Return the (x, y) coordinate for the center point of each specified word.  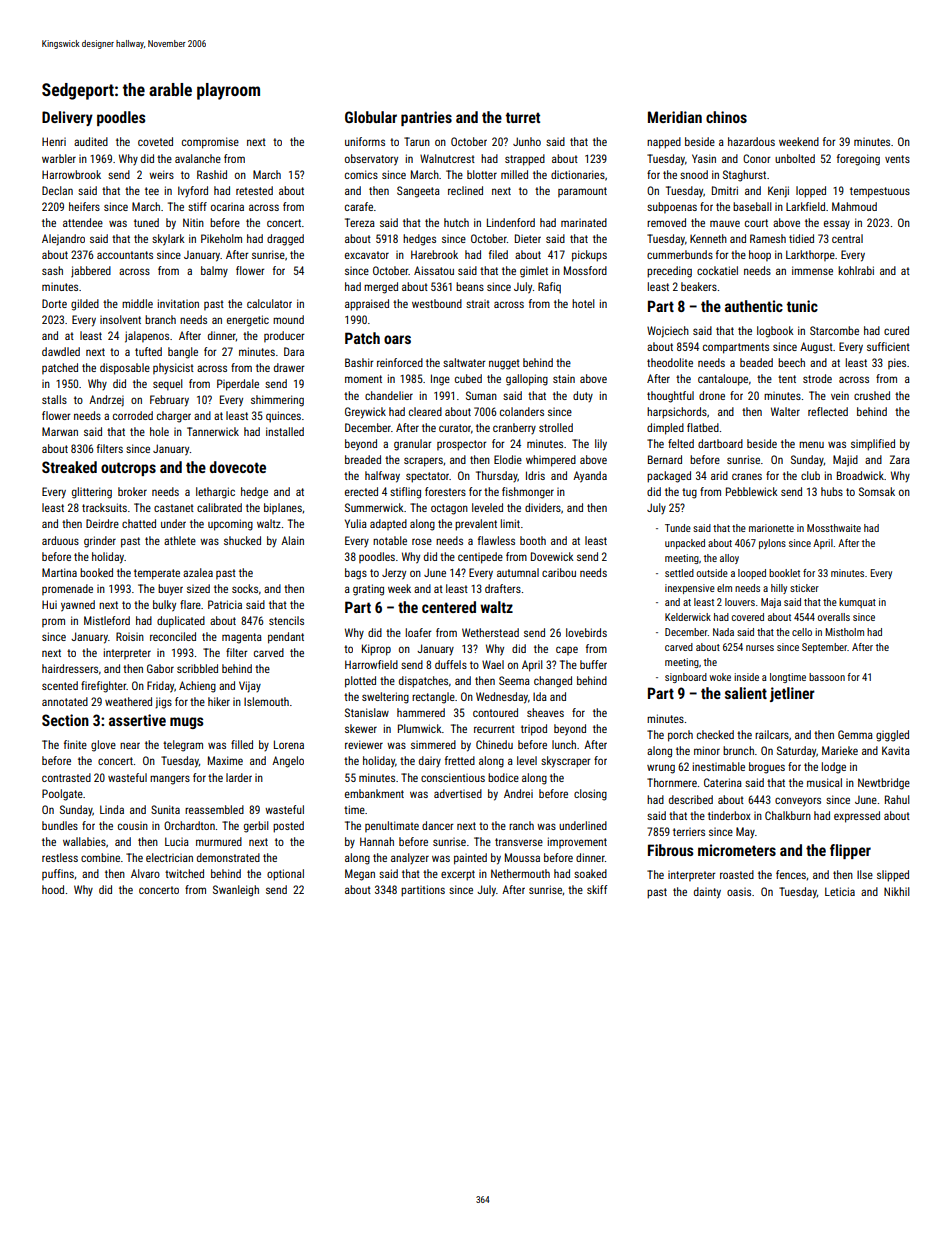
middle (137, 303)
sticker (804, 588)
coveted (155, 141)
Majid (845, 461)
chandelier (389, 395)
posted (288, 827)
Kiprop (376, 650)
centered (449, 607)
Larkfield (805, 206)
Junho (527, 141)
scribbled (197, 668)
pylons (772, 544)
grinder (100, 542)
